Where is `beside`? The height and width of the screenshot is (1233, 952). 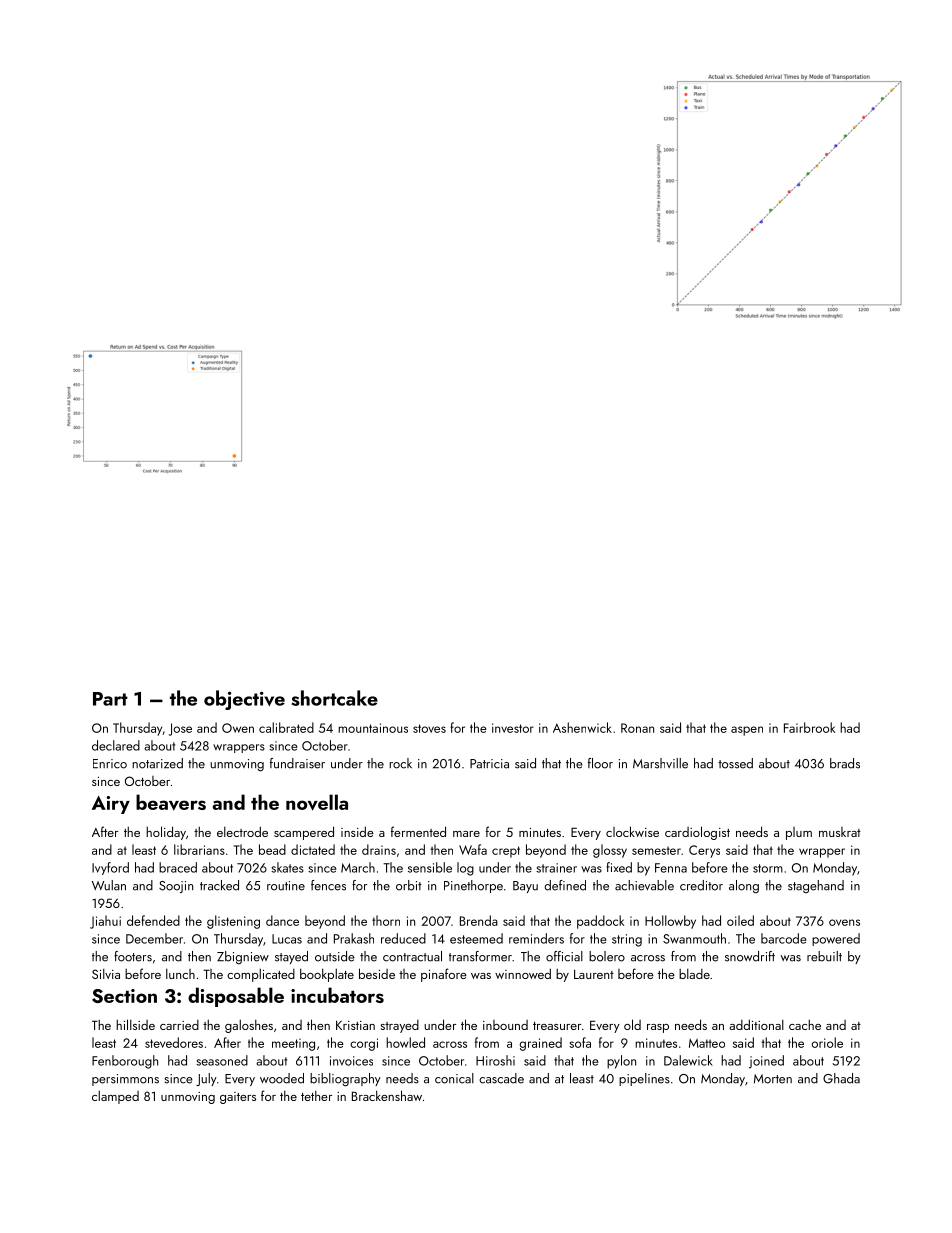
beside is located at coordinates (377, 973).
